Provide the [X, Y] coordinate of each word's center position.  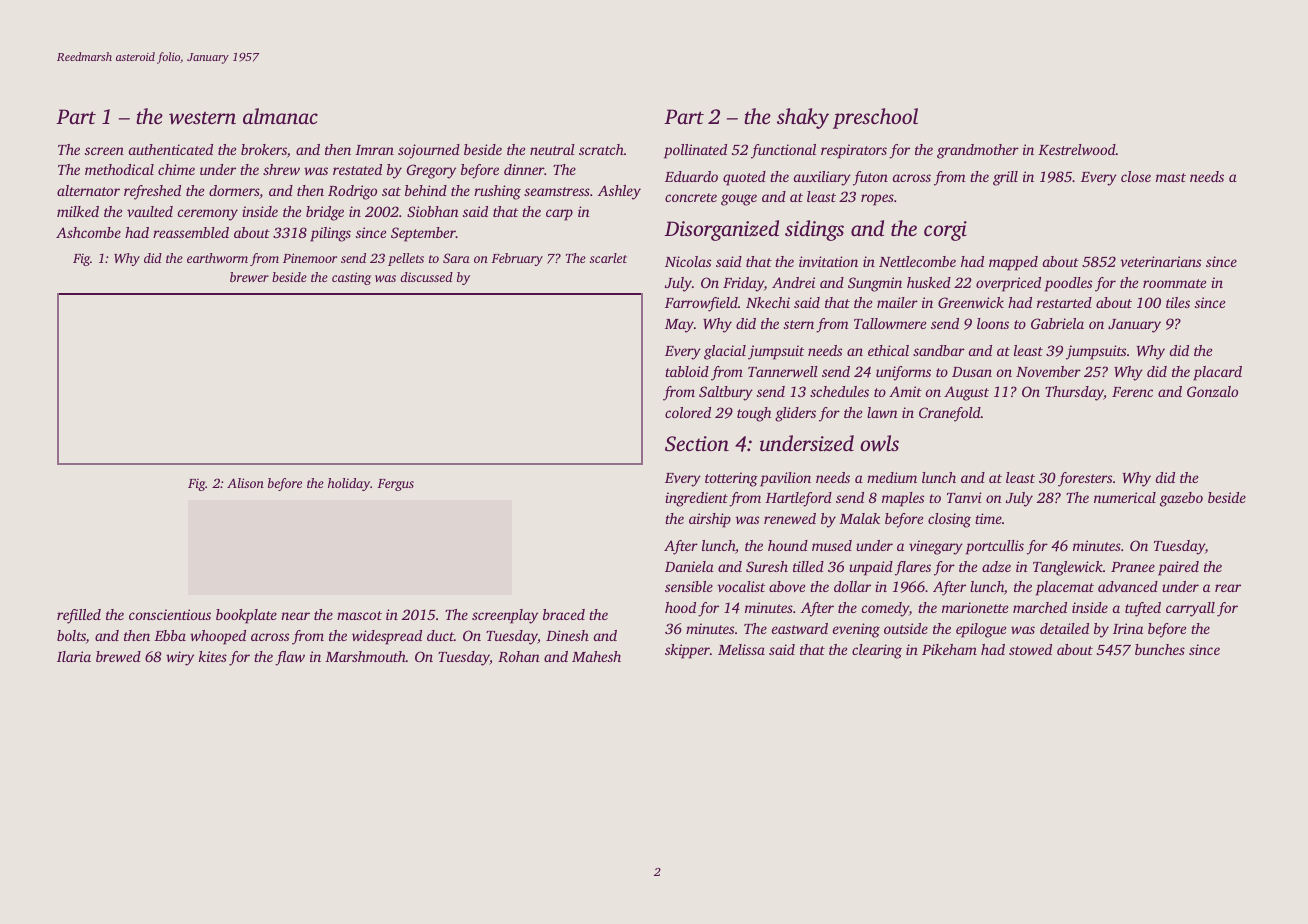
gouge [739, 200]
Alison [245, 483]
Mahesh [596, 656]
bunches [1160, 649]
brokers [264, 149]
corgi [945, 231]
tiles [1178, 302]
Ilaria [74, 656]
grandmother [978, 151]
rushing [497, 192]
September [423, 234]
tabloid [687, 371]
